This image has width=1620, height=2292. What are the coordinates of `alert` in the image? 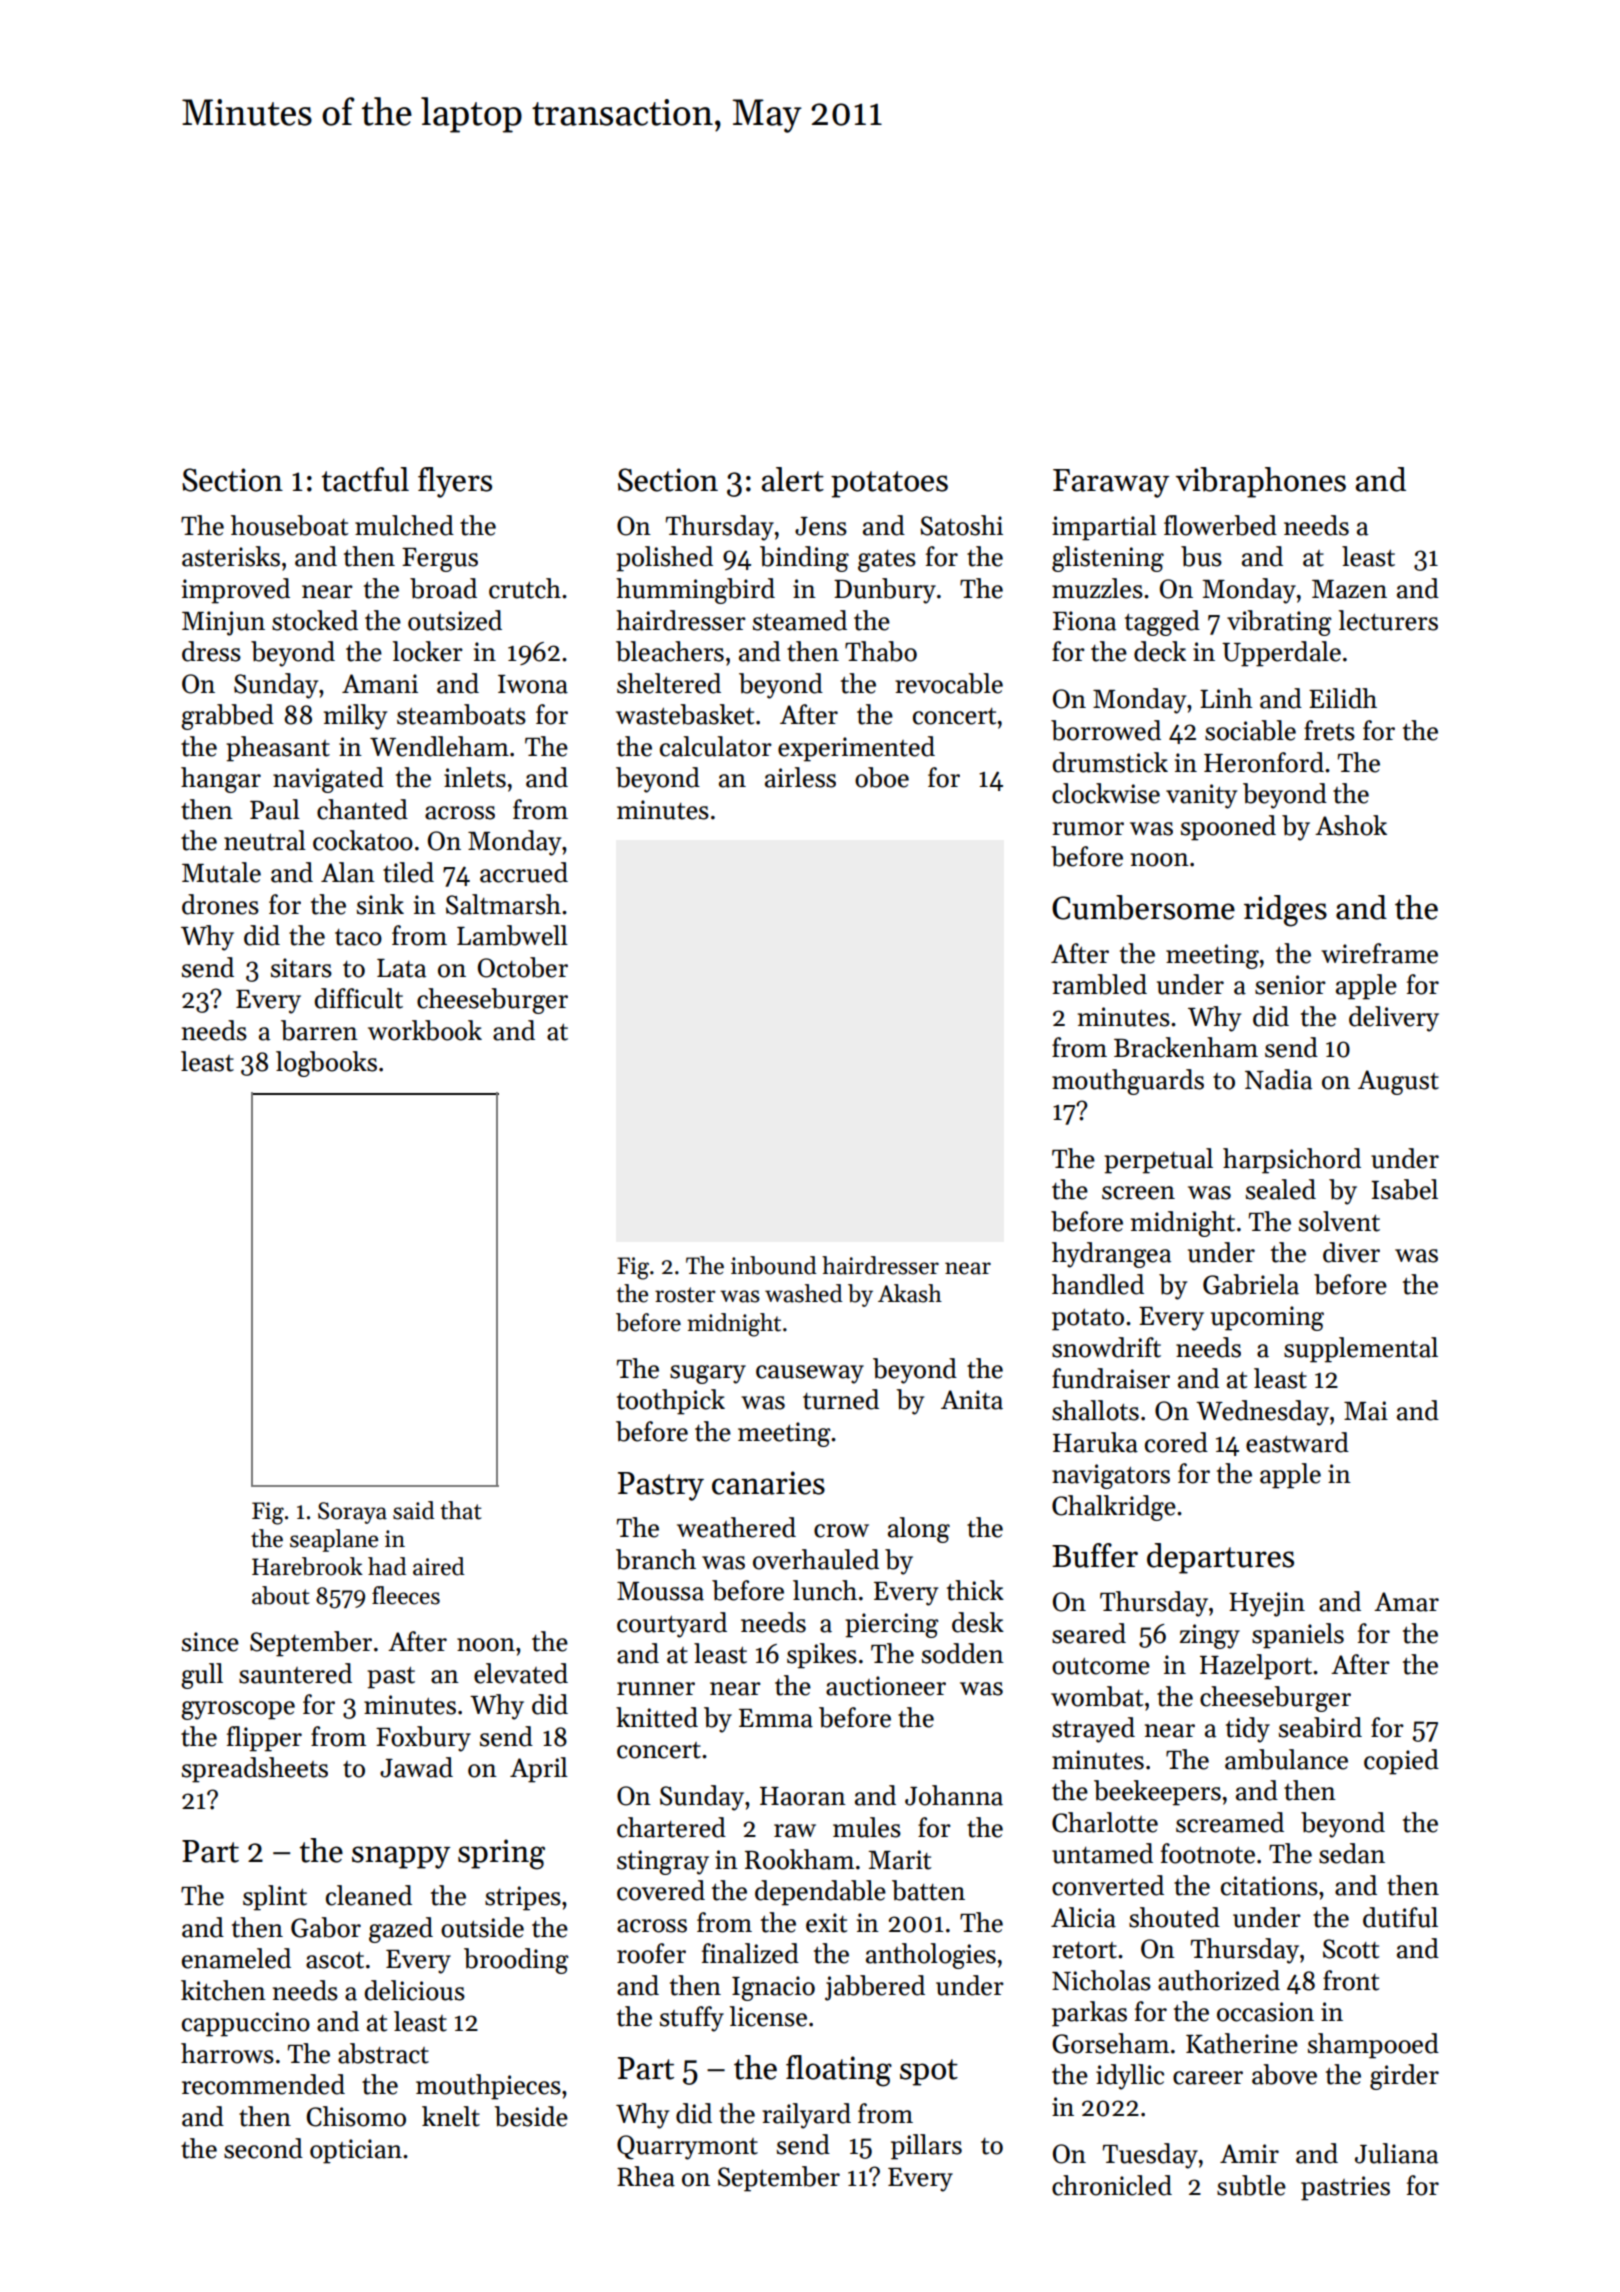 It's located at (792, 479).
